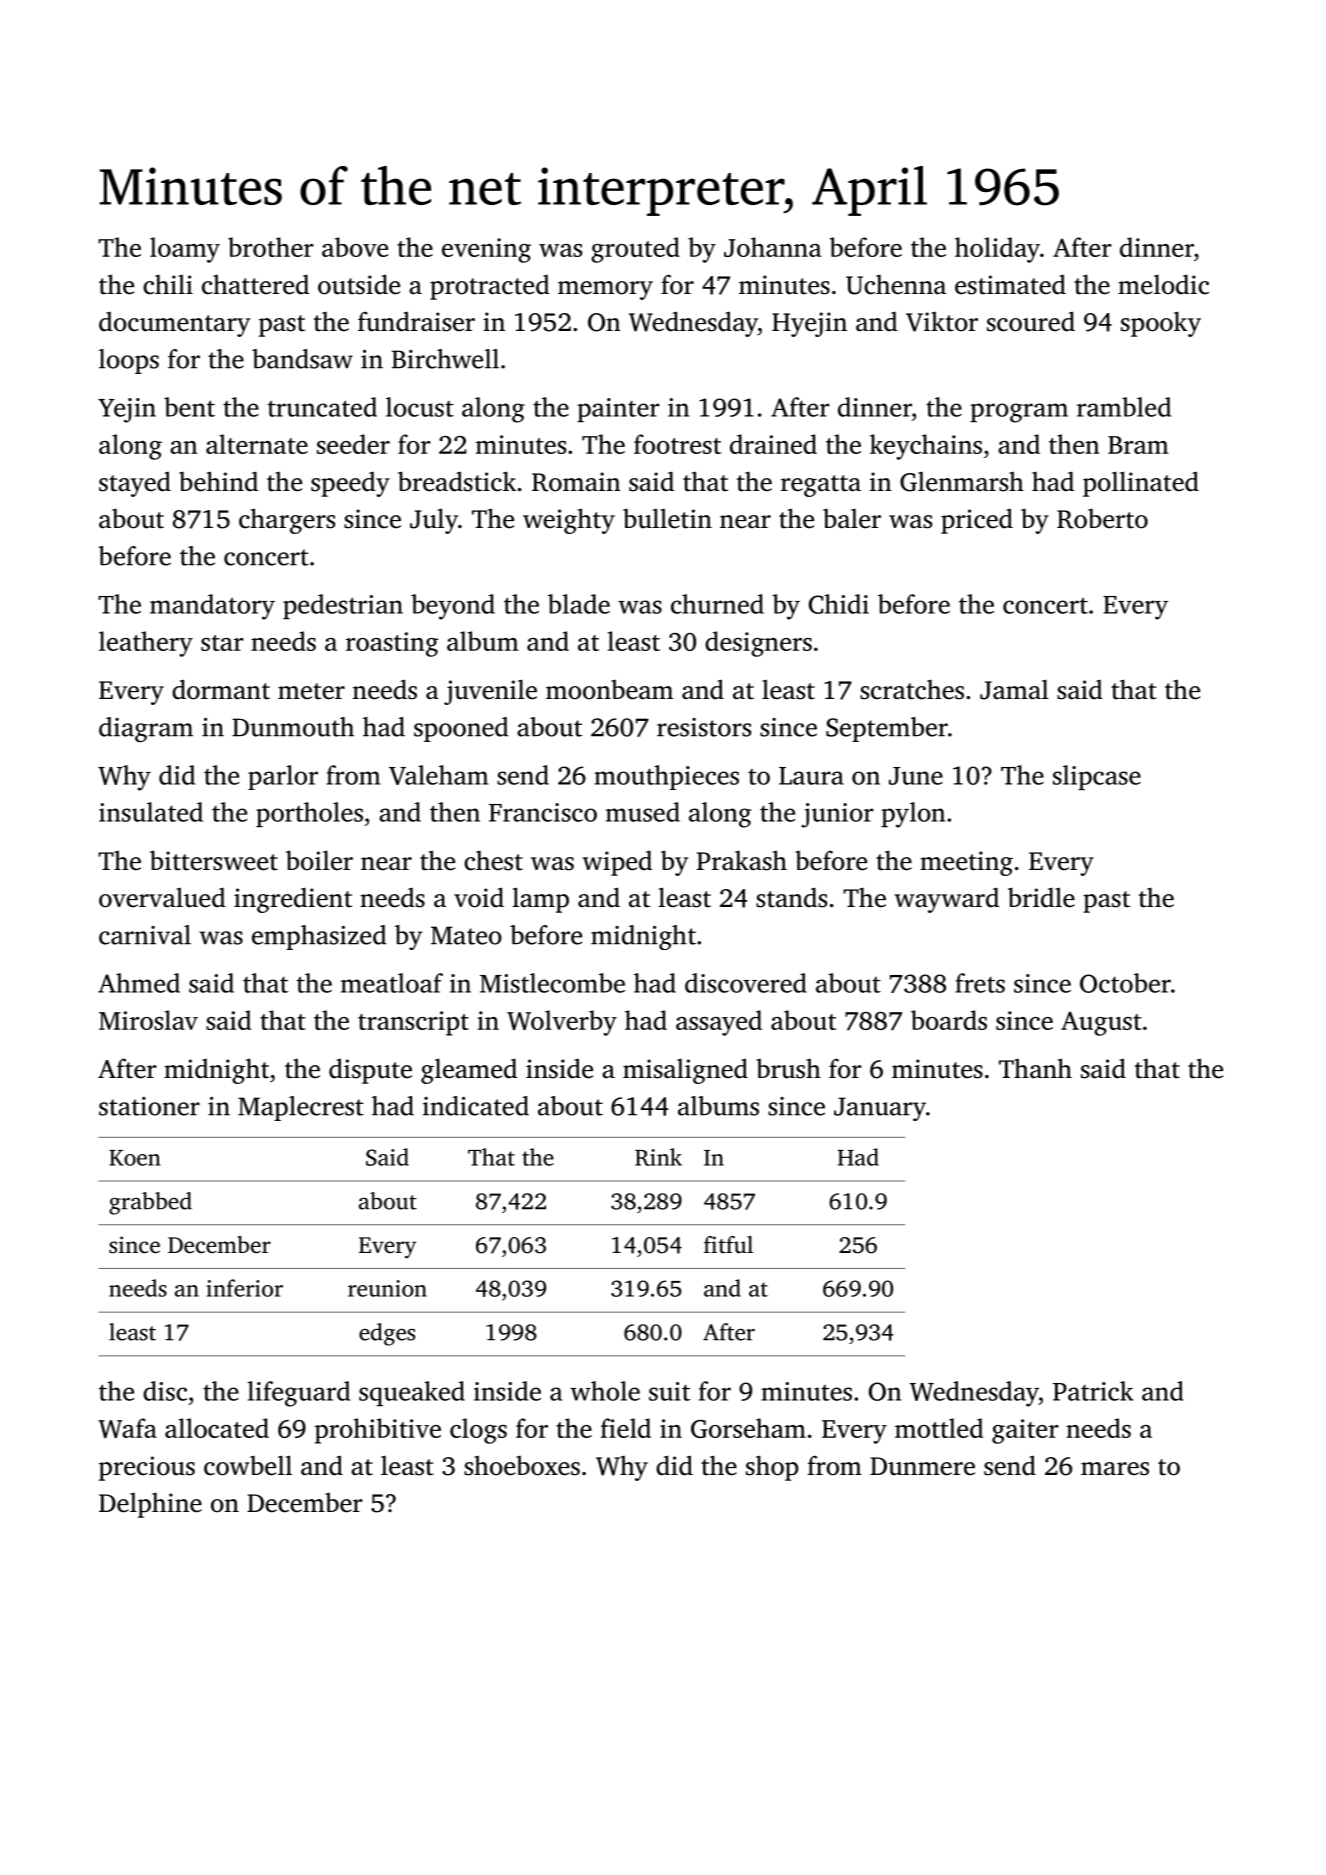 The image size is (1326, 1875). What do you see at coordinates (1097, 777) in the screenshot?
I see `slipcase` at bounding box center [1097, 777].
